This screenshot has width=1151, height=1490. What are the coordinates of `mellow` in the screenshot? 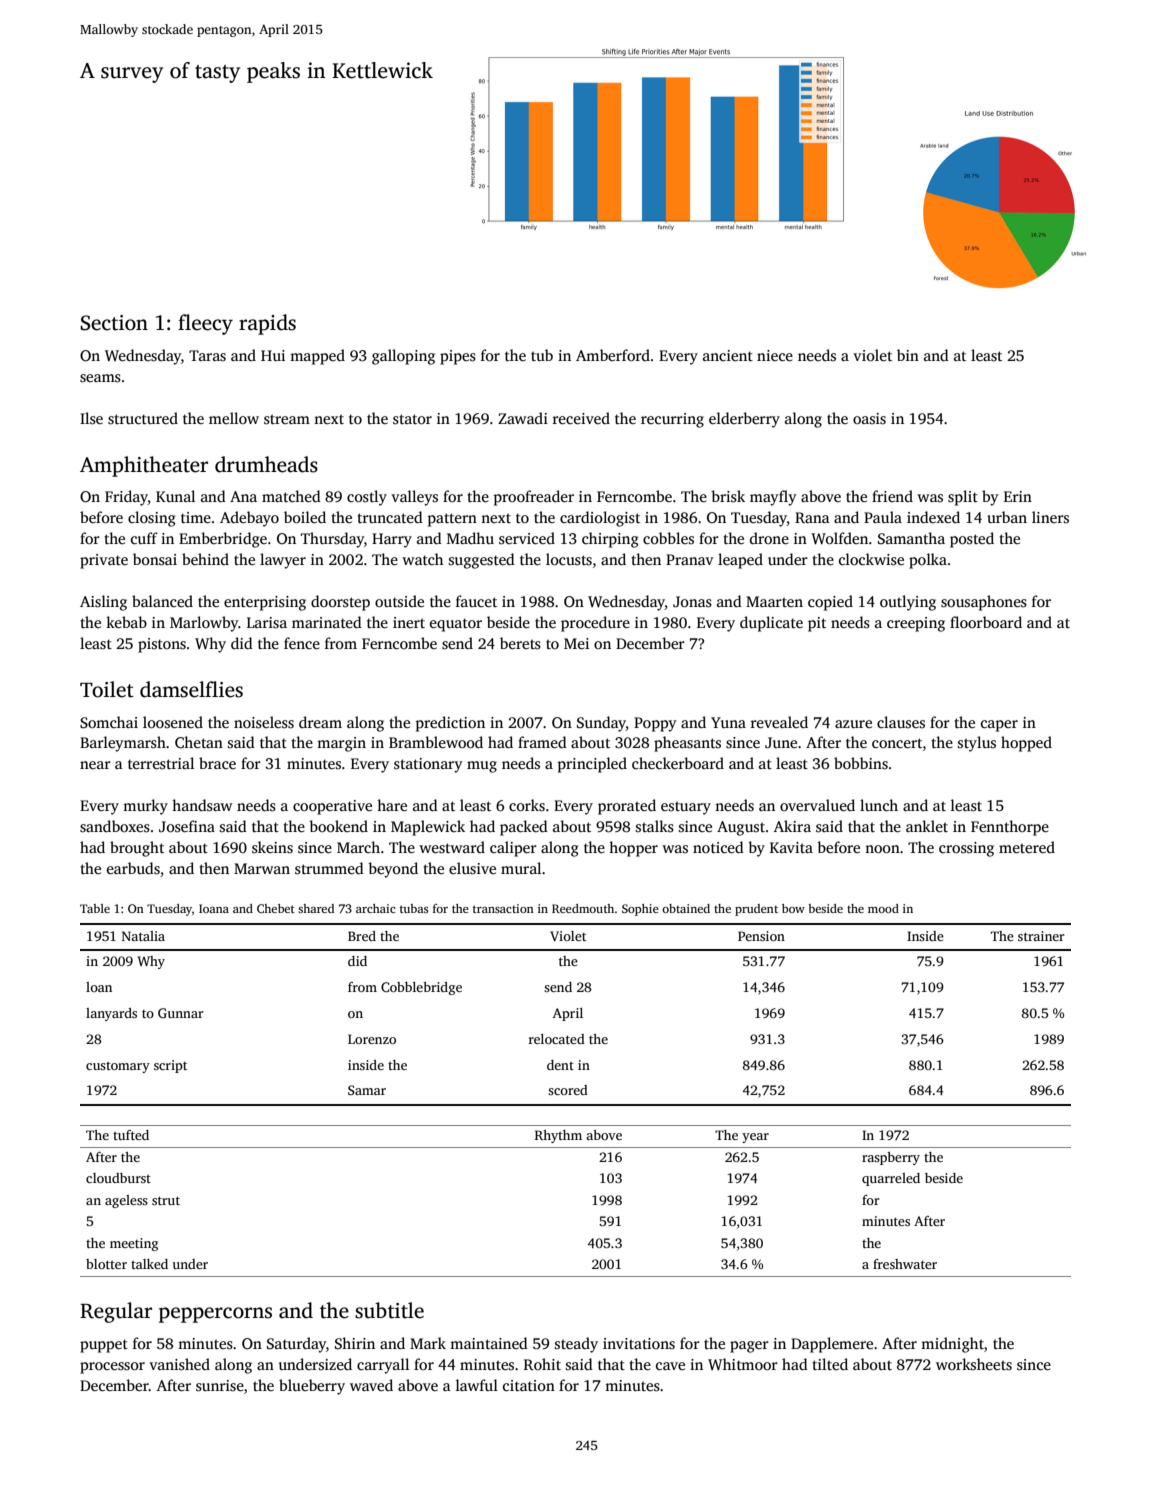 It's located at (234, 418).
